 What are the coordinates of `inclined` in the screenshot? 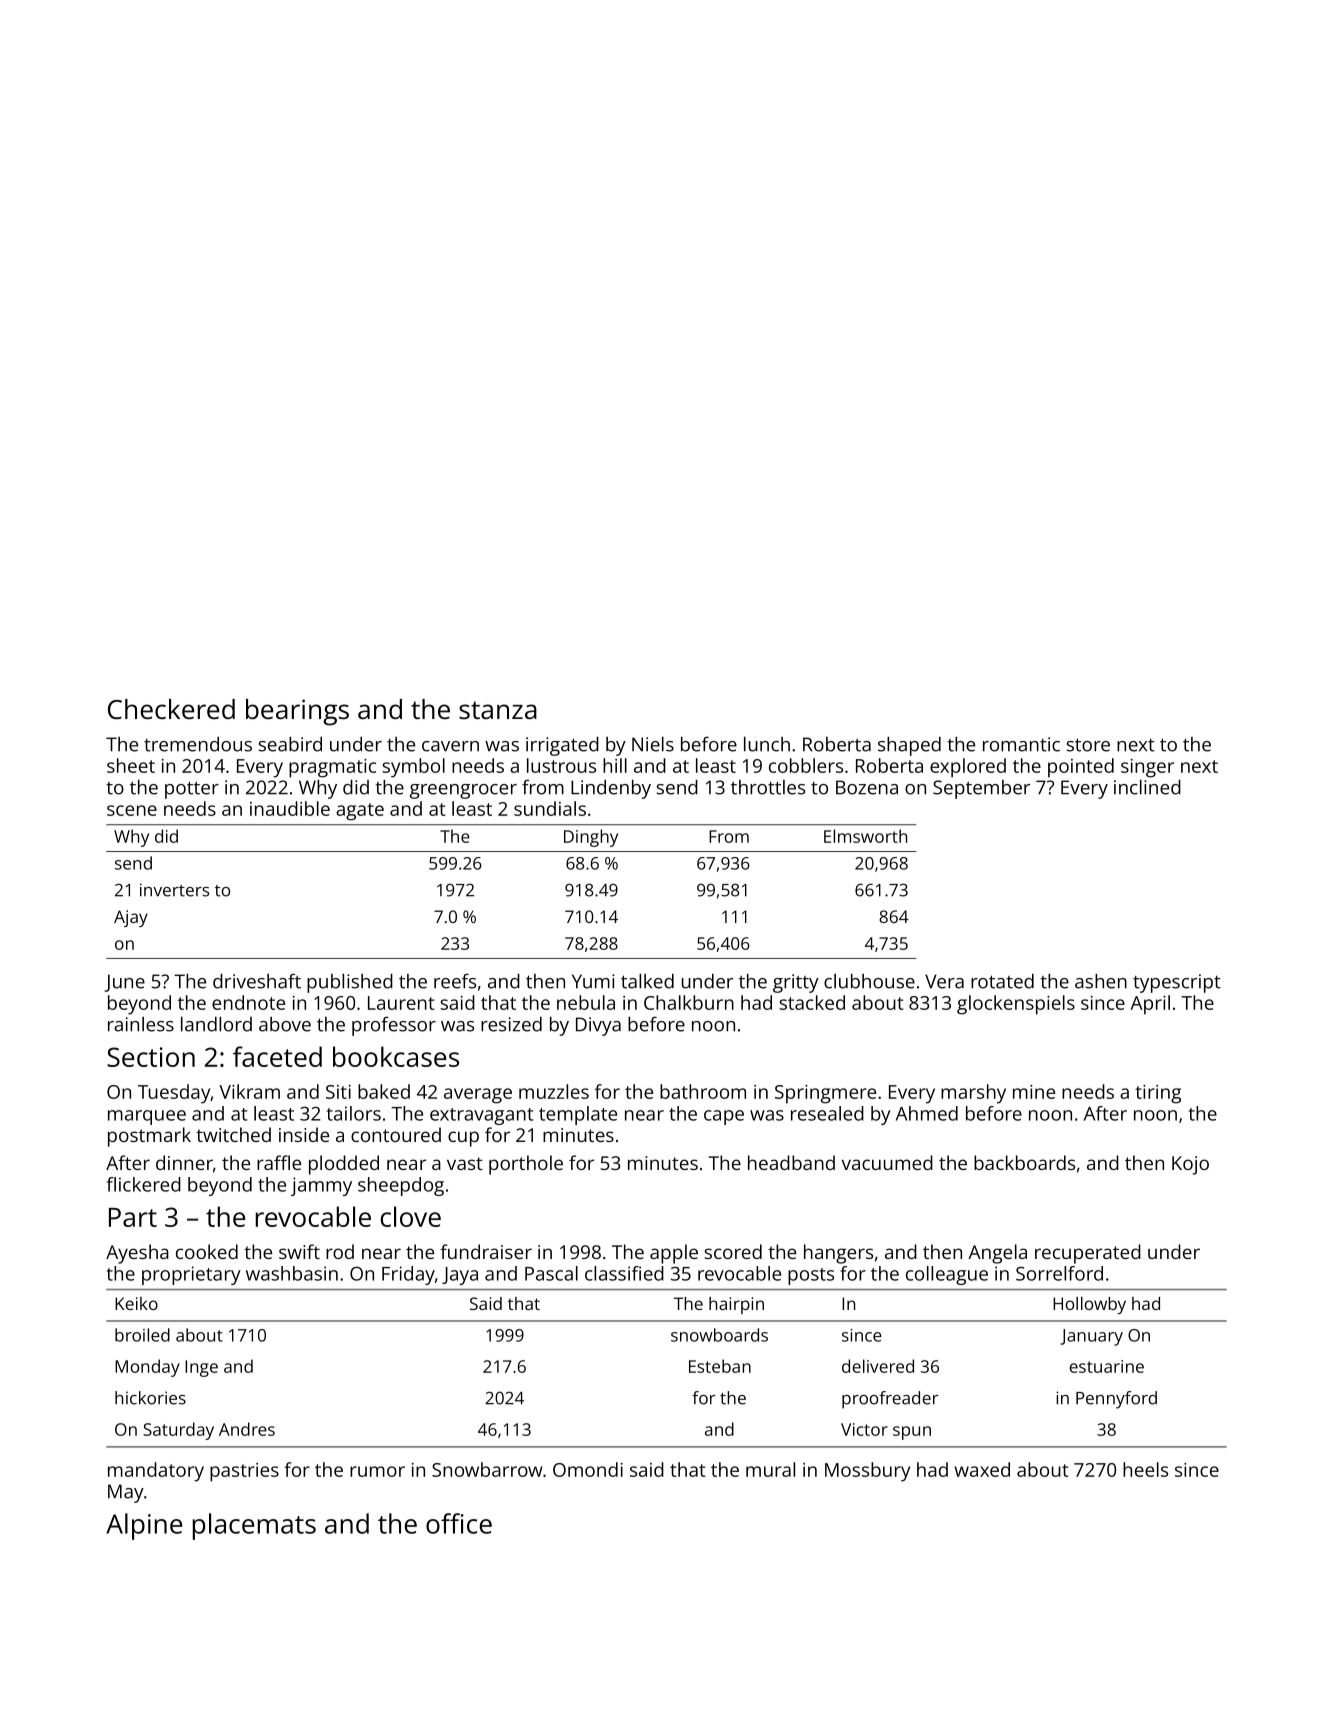 It's located at (1147, 787).
